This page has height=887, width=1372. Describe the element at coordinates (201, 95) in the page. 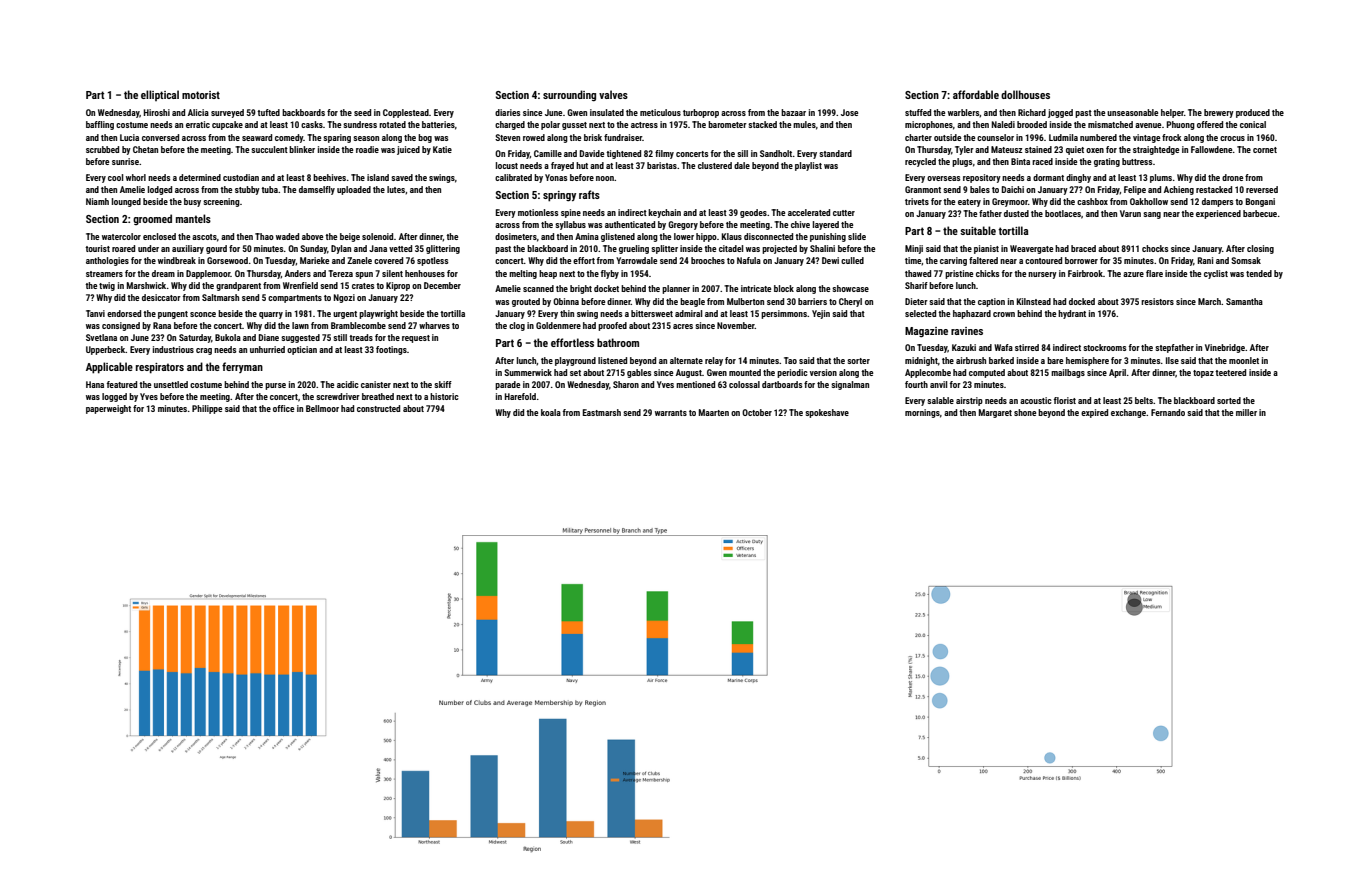

I see `motorist` at that location.
